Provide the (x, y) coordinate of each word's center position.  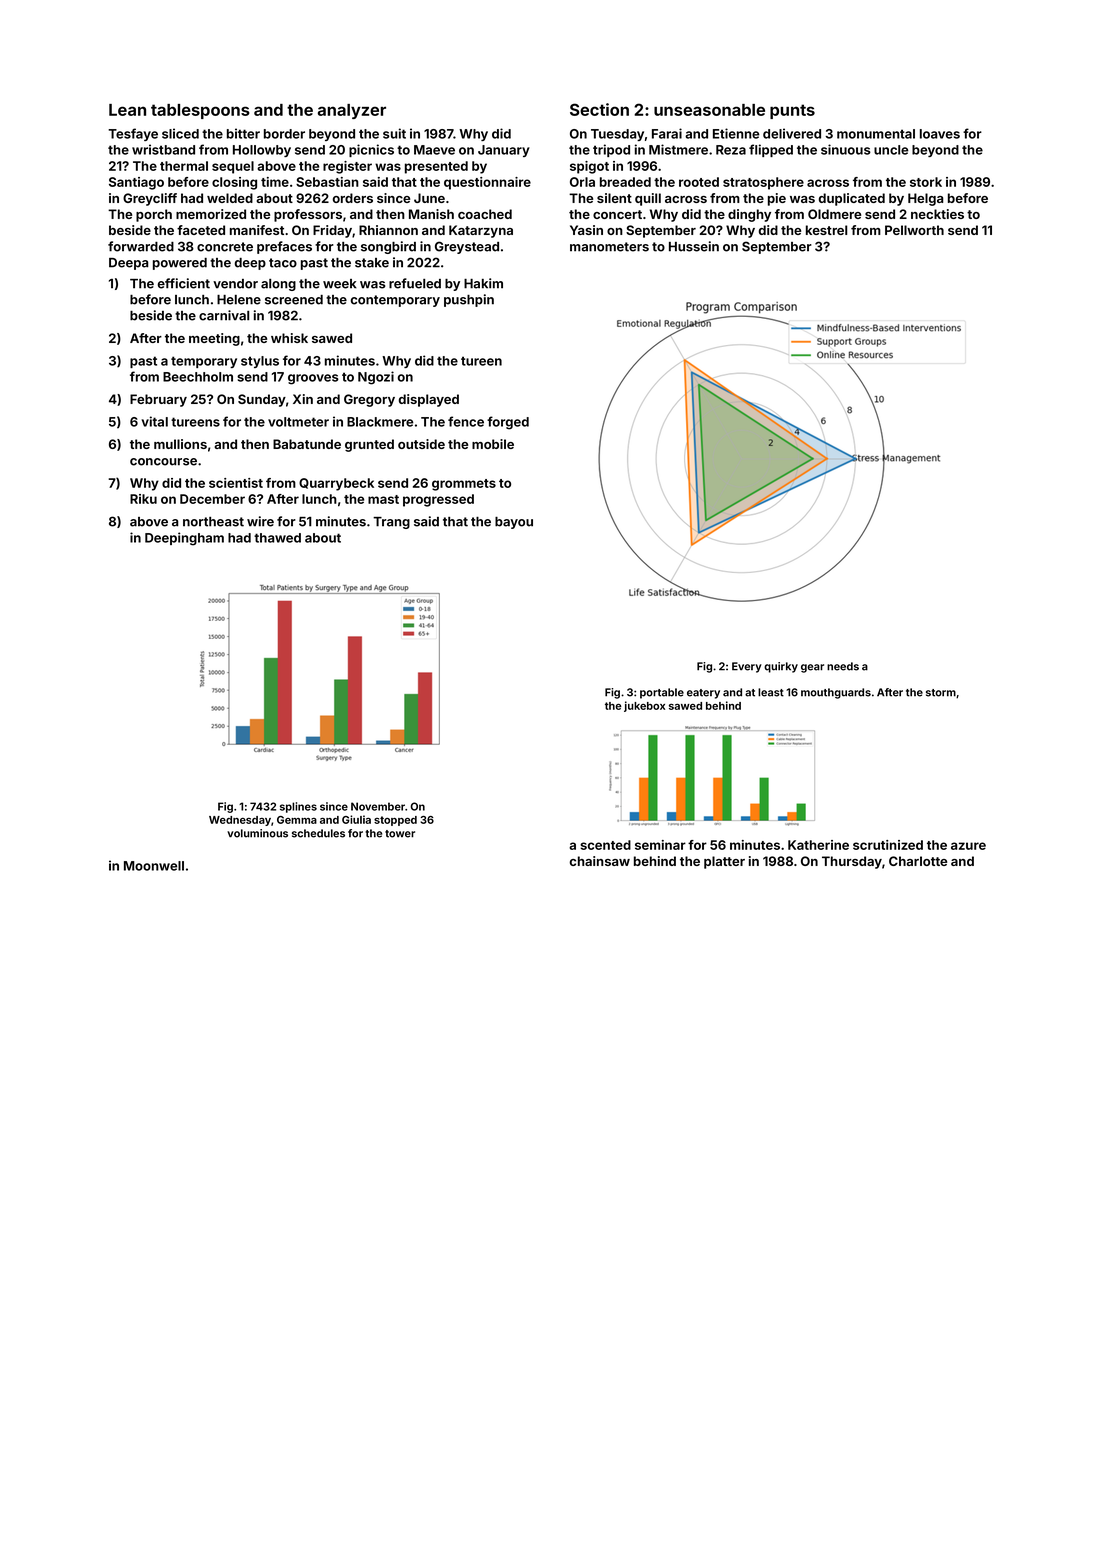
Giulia (356, 819)
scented (605, 845)
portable (662, 693)
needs (843, 666)
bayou (514, 523)
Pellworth (914, 230)
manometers (609, 247)
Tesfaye (133, 134)
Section (599, 109)
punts (792, 111)
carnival (224, 315)
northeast (213, 522)
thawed (277, 538)
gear (812, 668)
